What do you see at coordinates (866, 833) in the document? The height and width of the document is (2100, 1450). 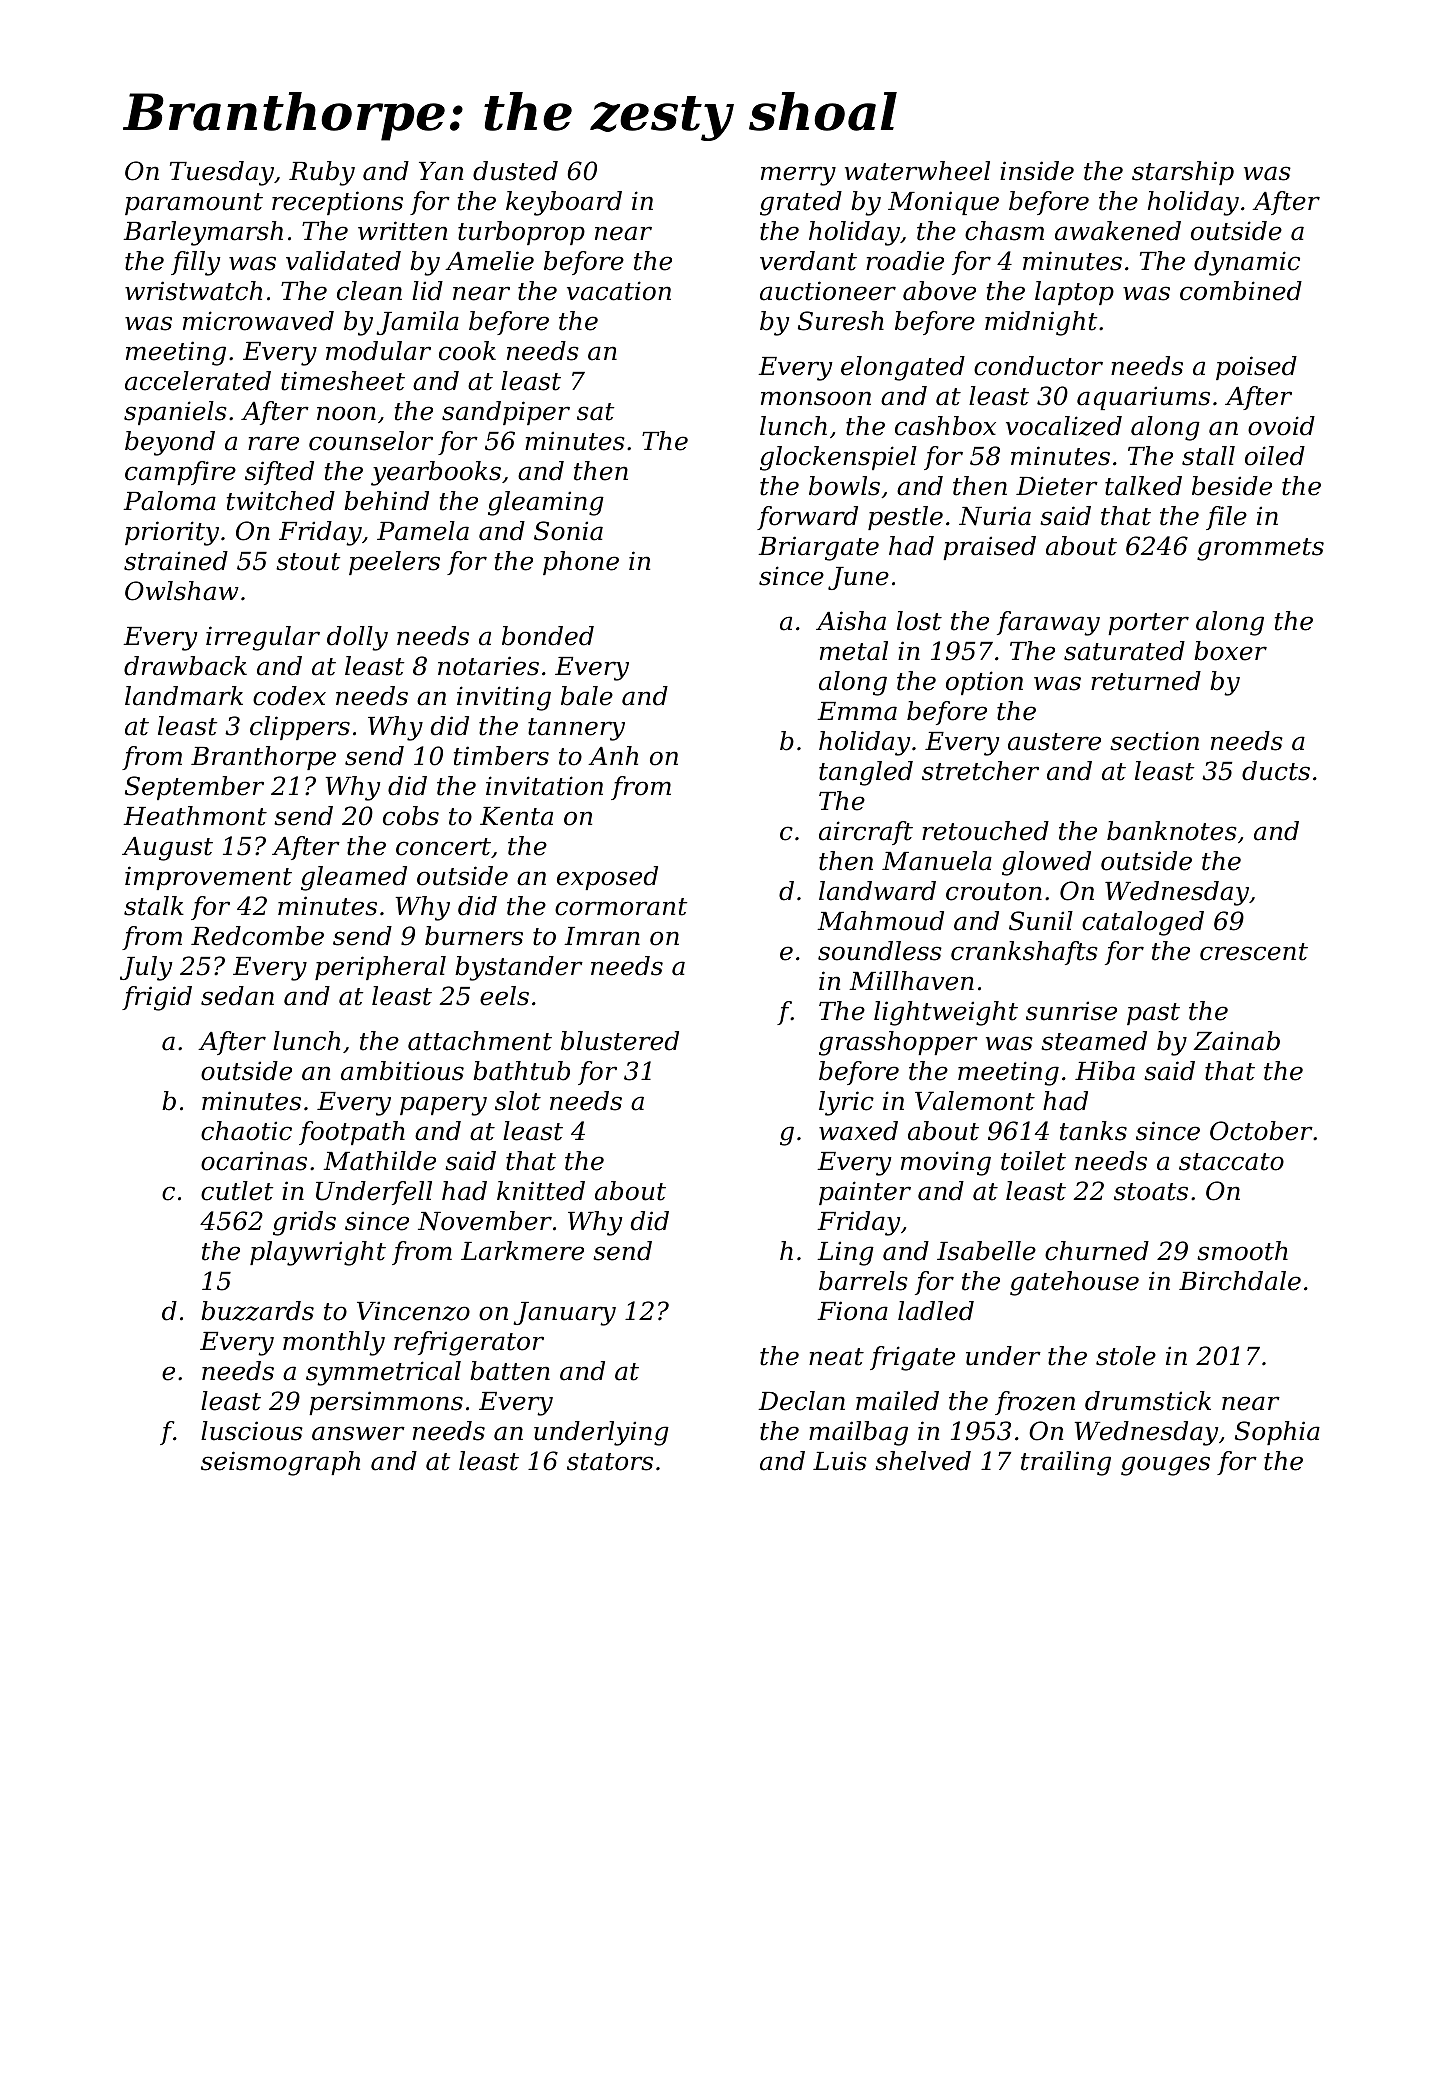 I see `aircraft` at bounding box center [866, 833].
